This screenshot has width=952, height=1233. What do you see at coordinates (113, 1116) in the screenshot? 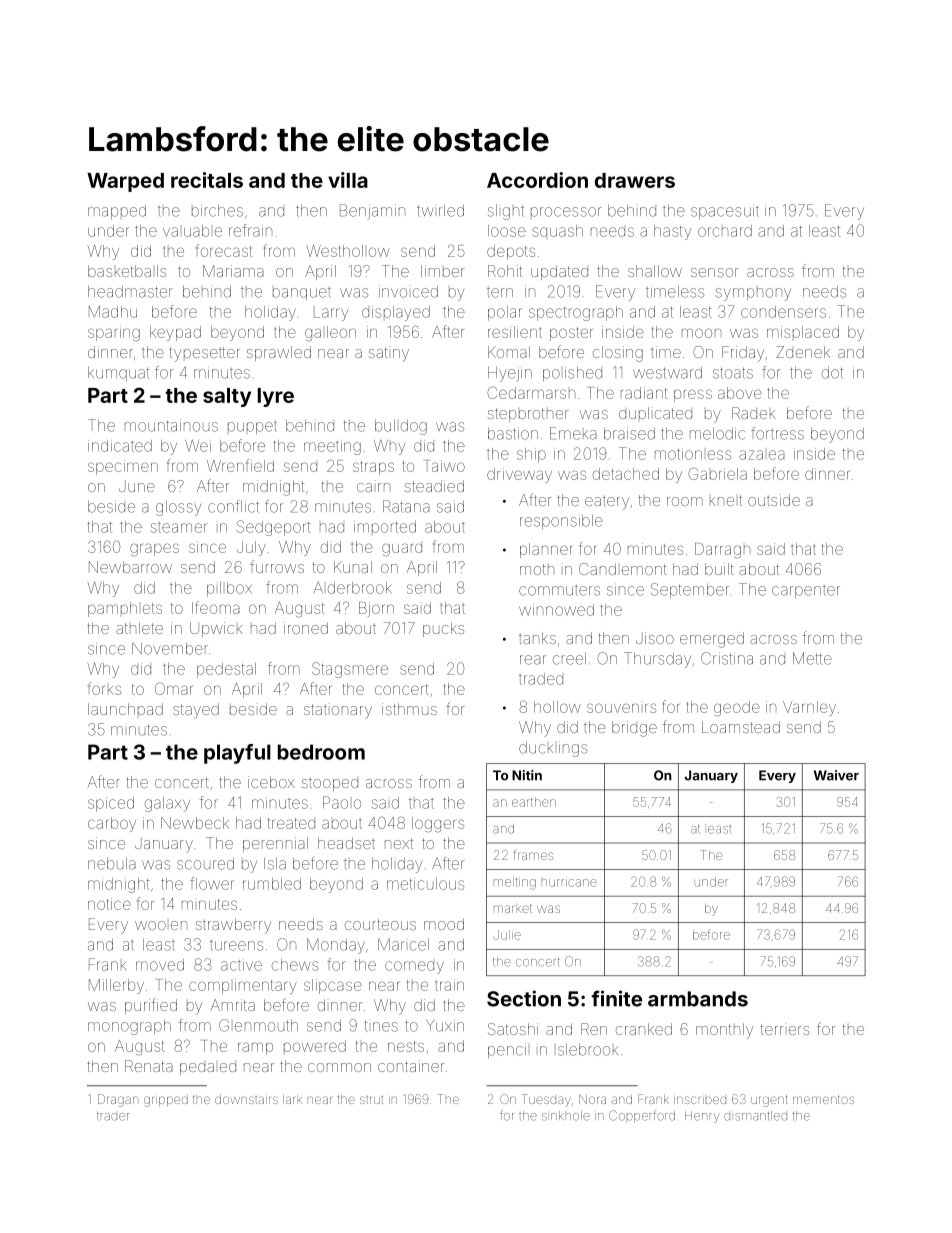
I see `trader` at bounding box center [113, 1116].
